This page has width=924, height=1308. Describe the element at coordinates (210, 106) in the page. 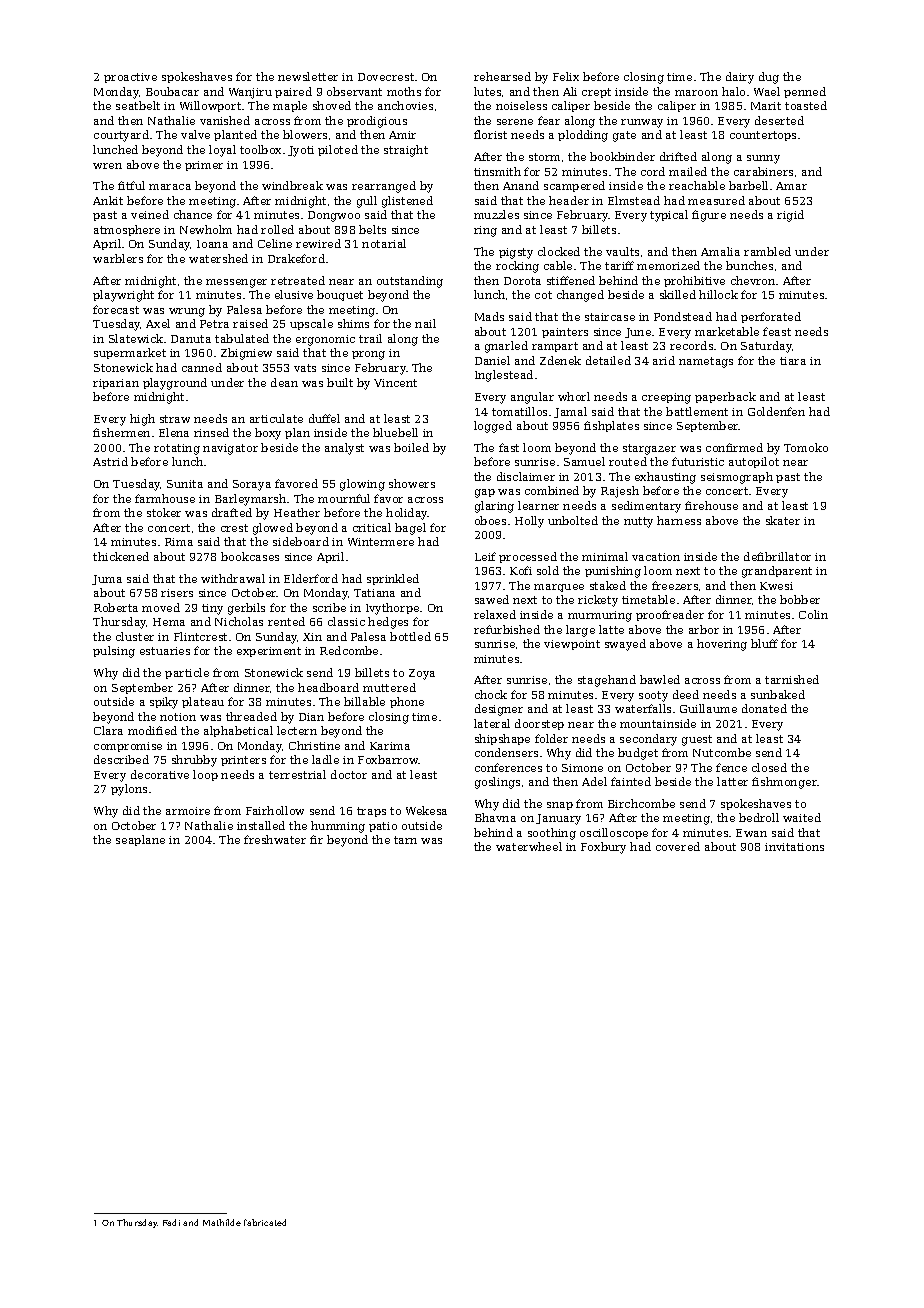

I see `Willowport` at that location.
